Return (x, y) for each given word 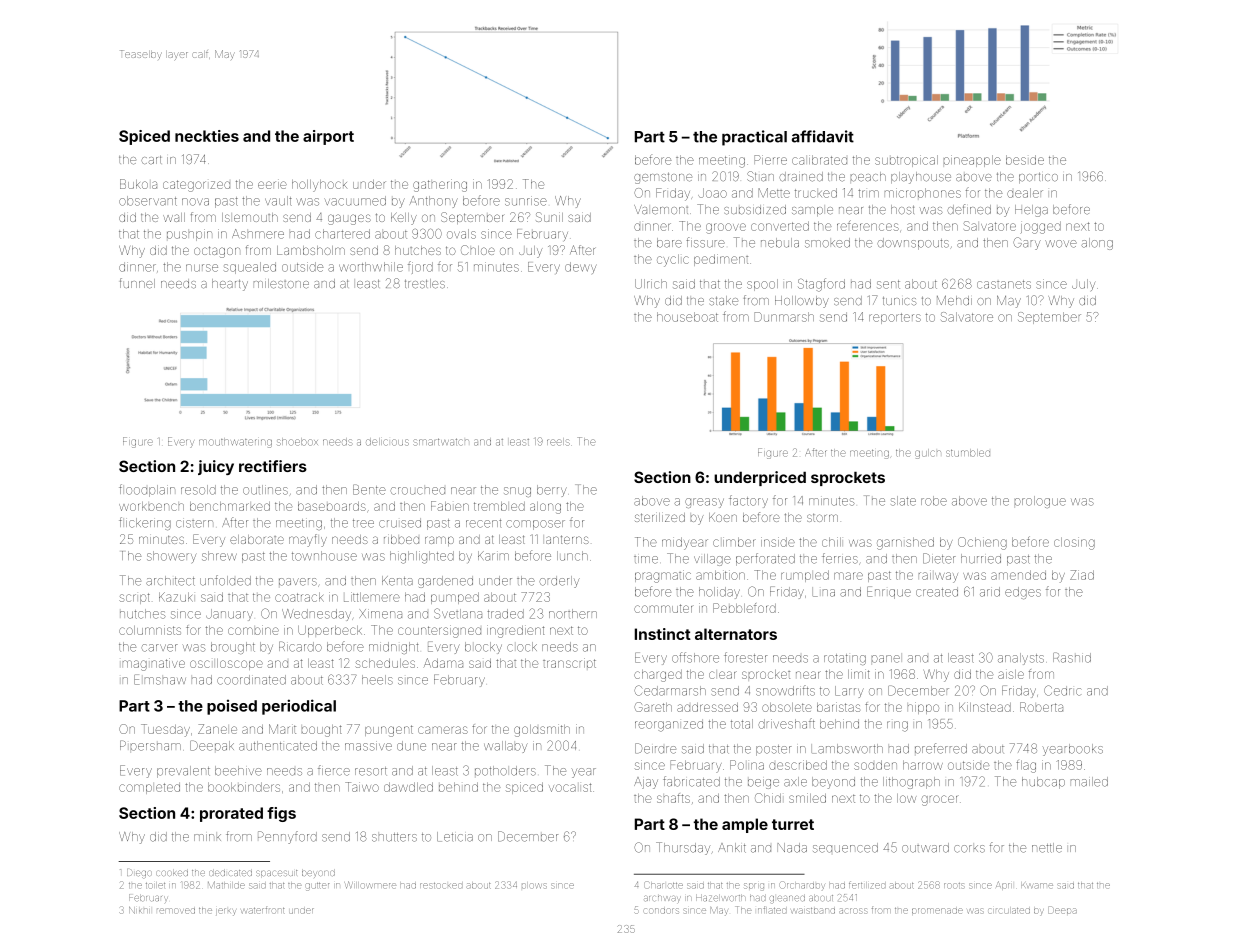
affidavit (823, 136)
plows (534, 886)
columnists (150, 630)
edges (1023, 593)
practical (754, 138)
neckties (207, 136)
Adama (443, 663)
